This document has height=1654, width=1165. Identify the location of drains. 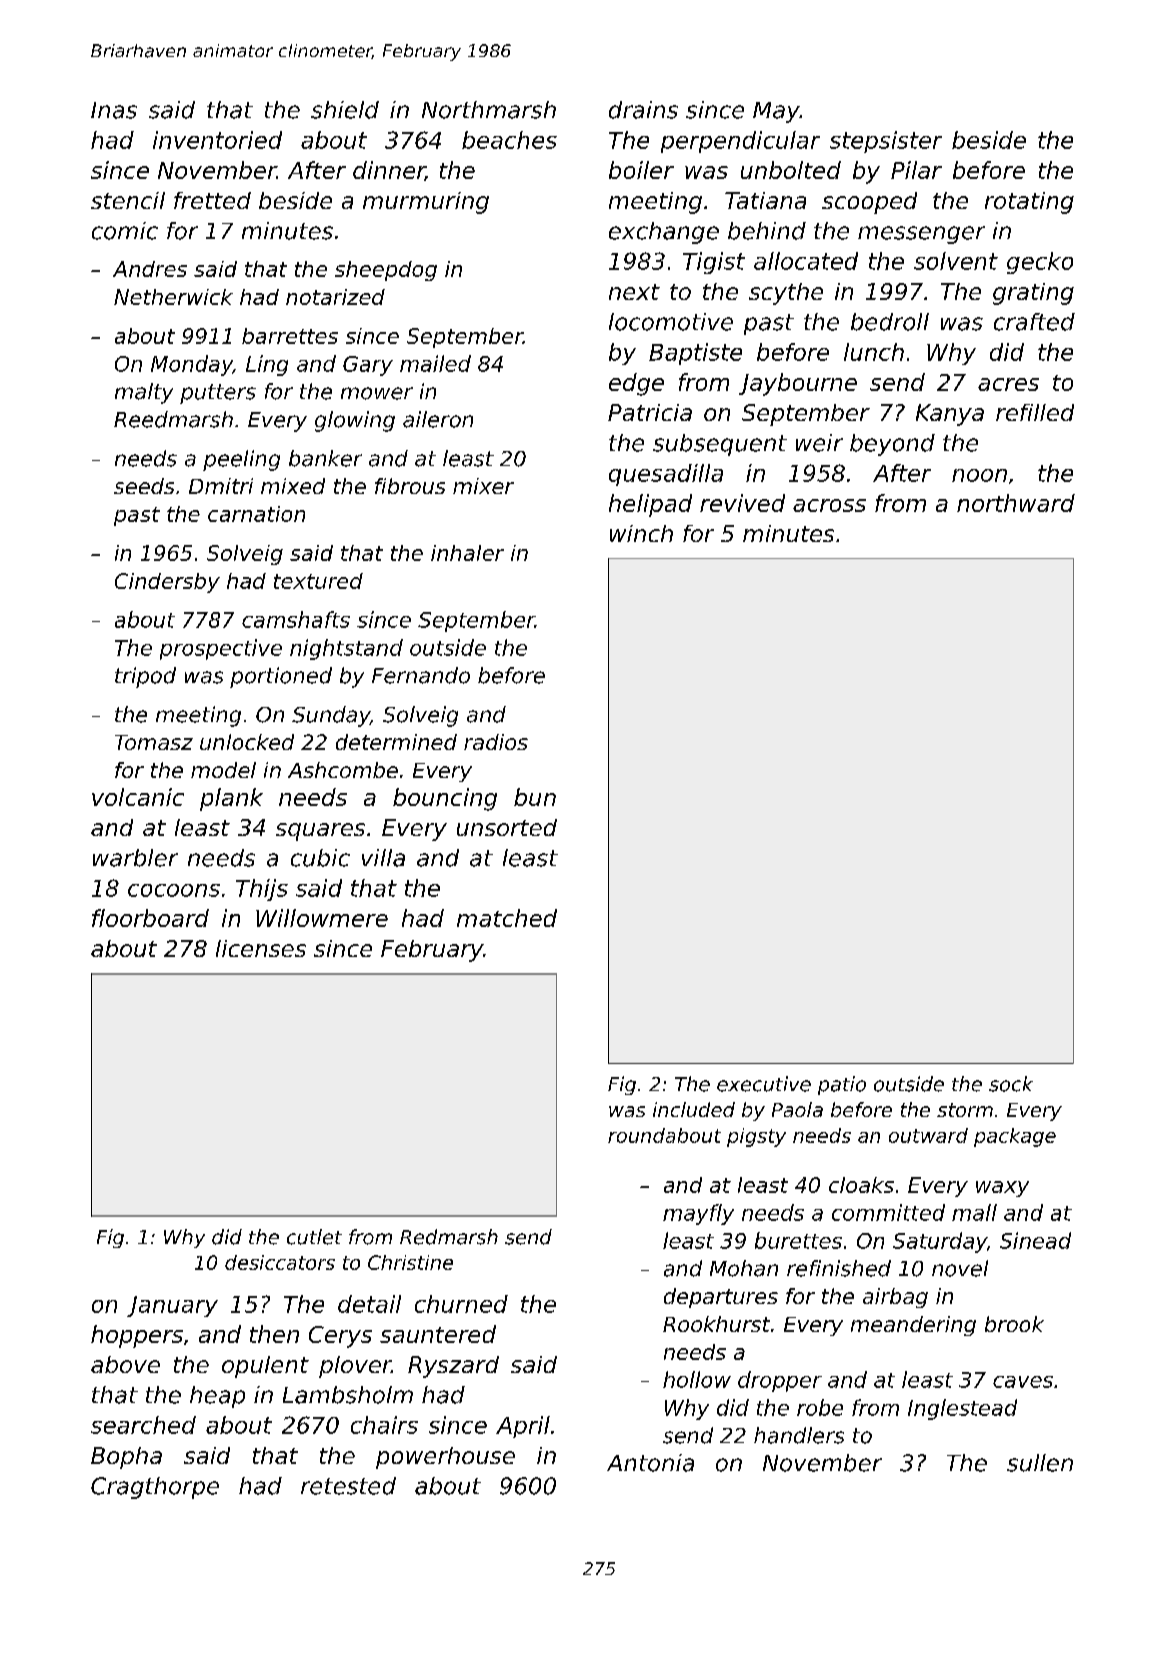
(643, 110).
